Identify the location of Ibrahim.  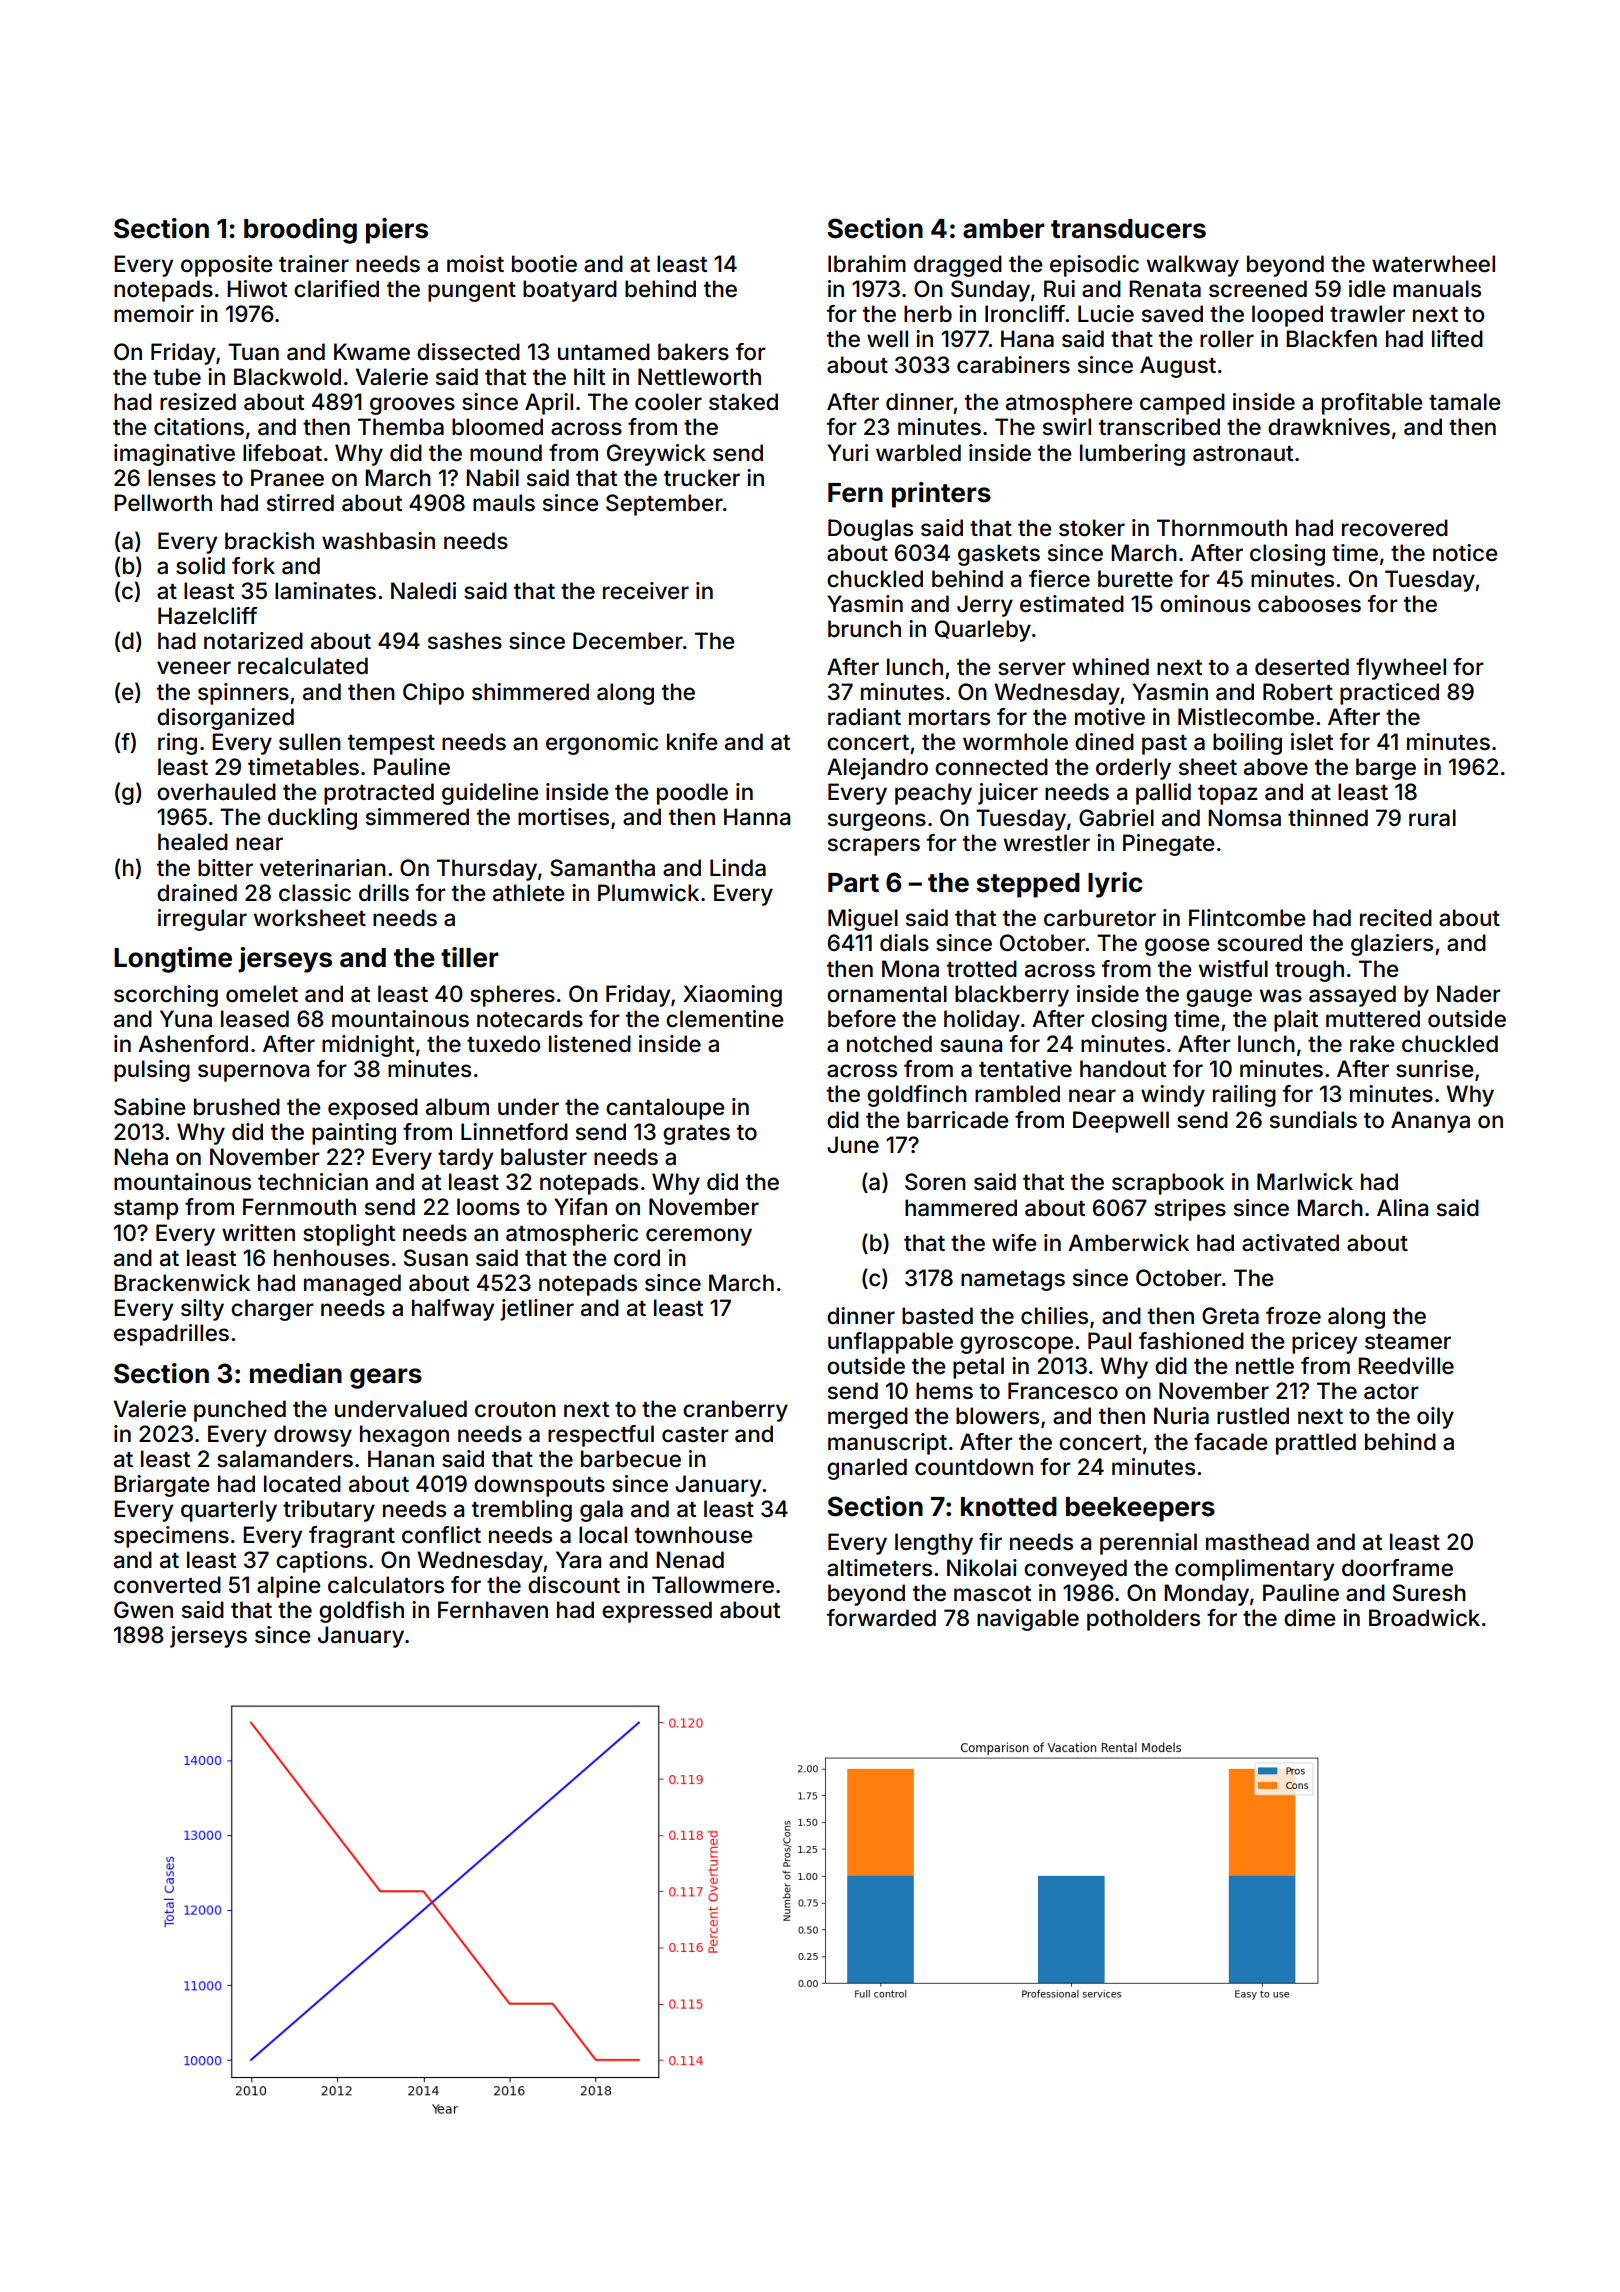
(867, 264).
